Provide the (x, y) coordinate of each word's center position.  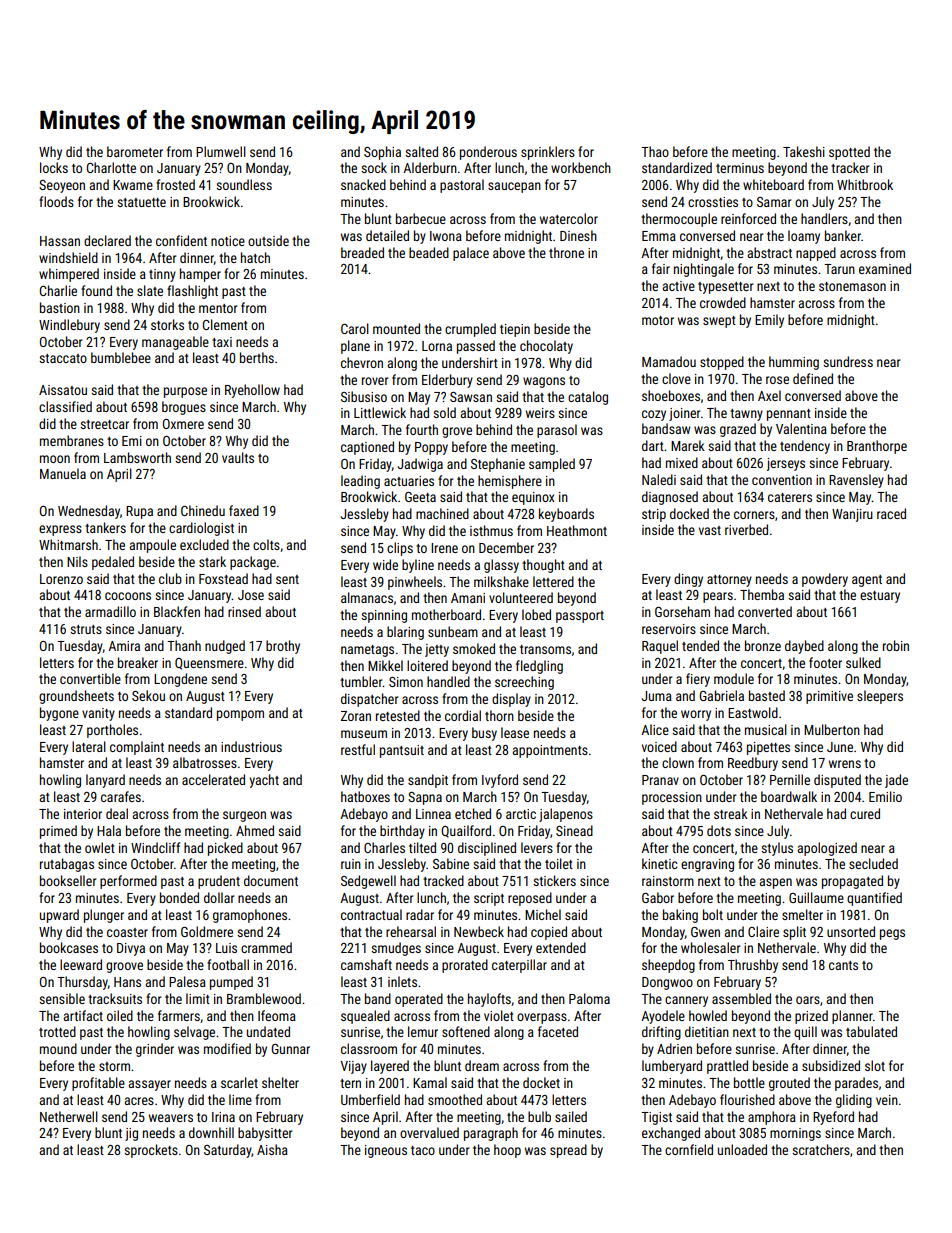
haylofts (489, 1000)
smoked (474, 648)
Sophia (382, 153)
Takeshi (804, 151)
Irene (444, 548)
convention (782, 480)
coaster (127, 932)
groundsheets (76, 697)
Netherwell (69, 1116)
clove (676, 378)
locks (54, 167)
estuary (880, 597)
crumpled (470, 330)
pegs (892, 934)
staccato (63, 358)
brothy (283, 647)
